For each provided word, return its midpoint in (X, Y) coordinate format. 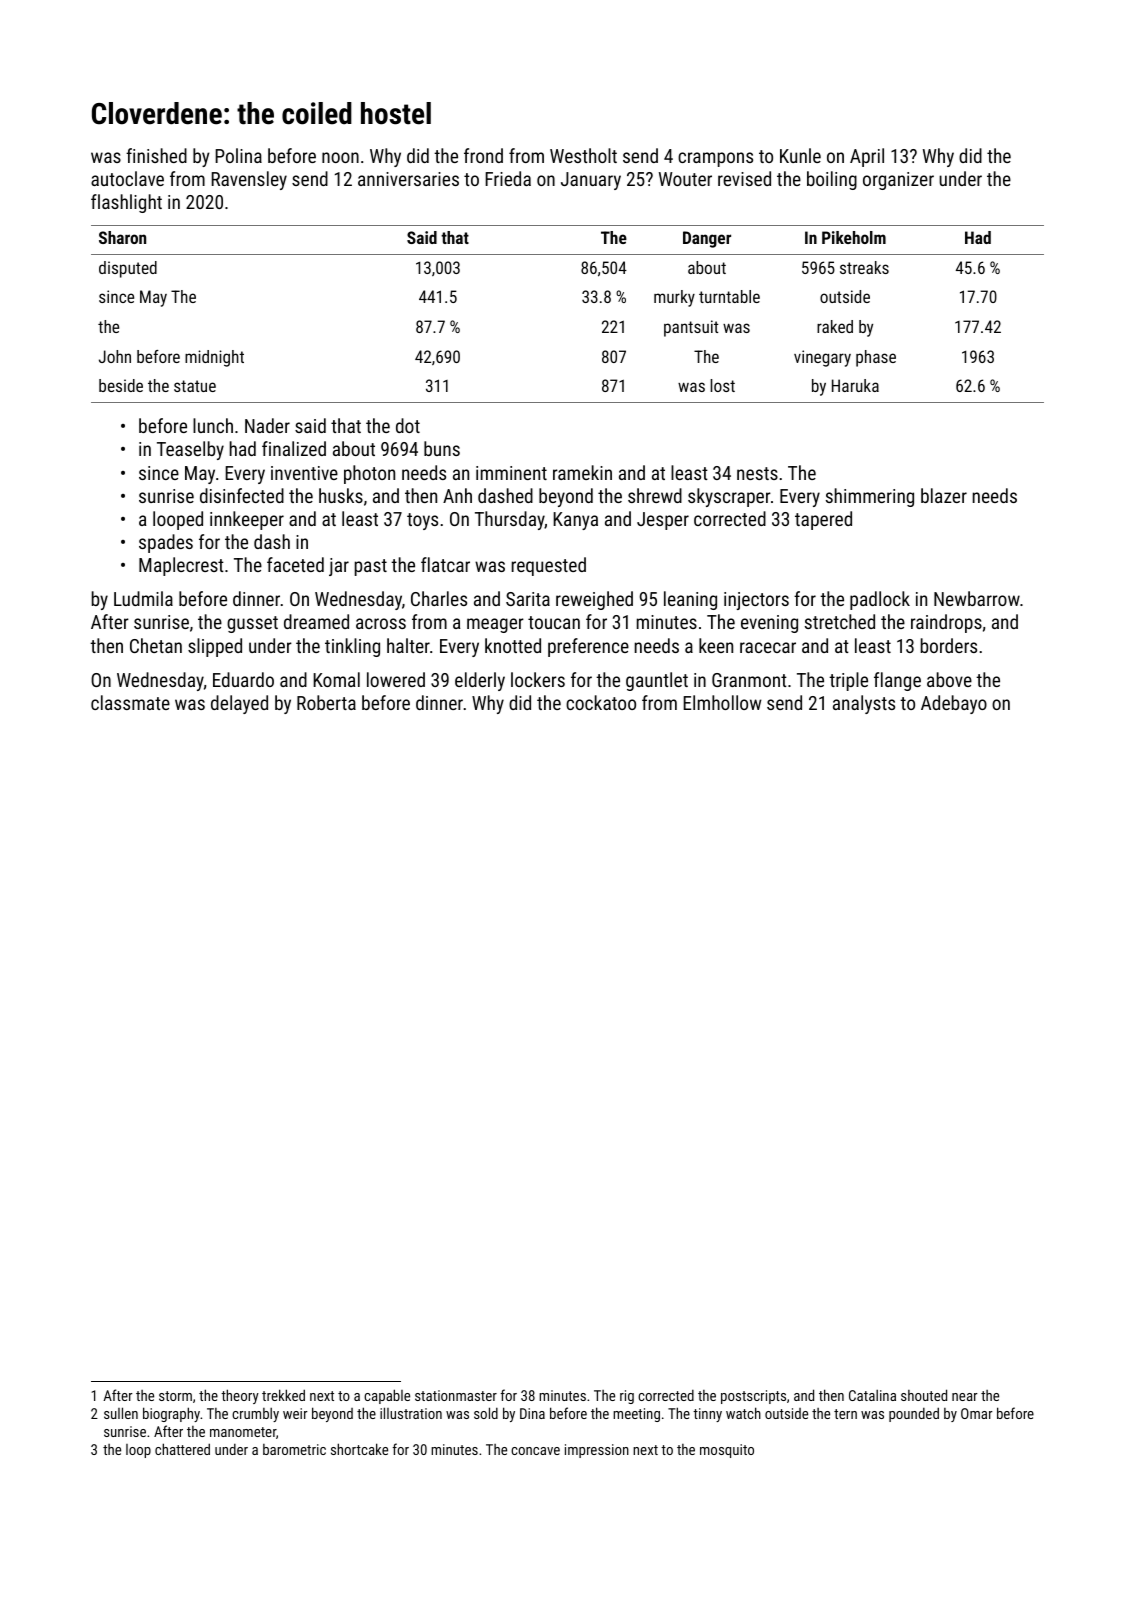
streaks (864, 267)
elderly (480, 681)
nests (757, 473)
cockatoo (601, 702)
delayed (239, 704)
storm (175, 1396)
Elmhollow (722, 702)
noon (340, 157)
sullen (121, 1413)
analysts (864, 704)
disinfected (242, 495)
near (965, 1397)
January (591, 181)
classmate (130, 702)
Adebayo (954, 704)
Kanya (575, 521)
